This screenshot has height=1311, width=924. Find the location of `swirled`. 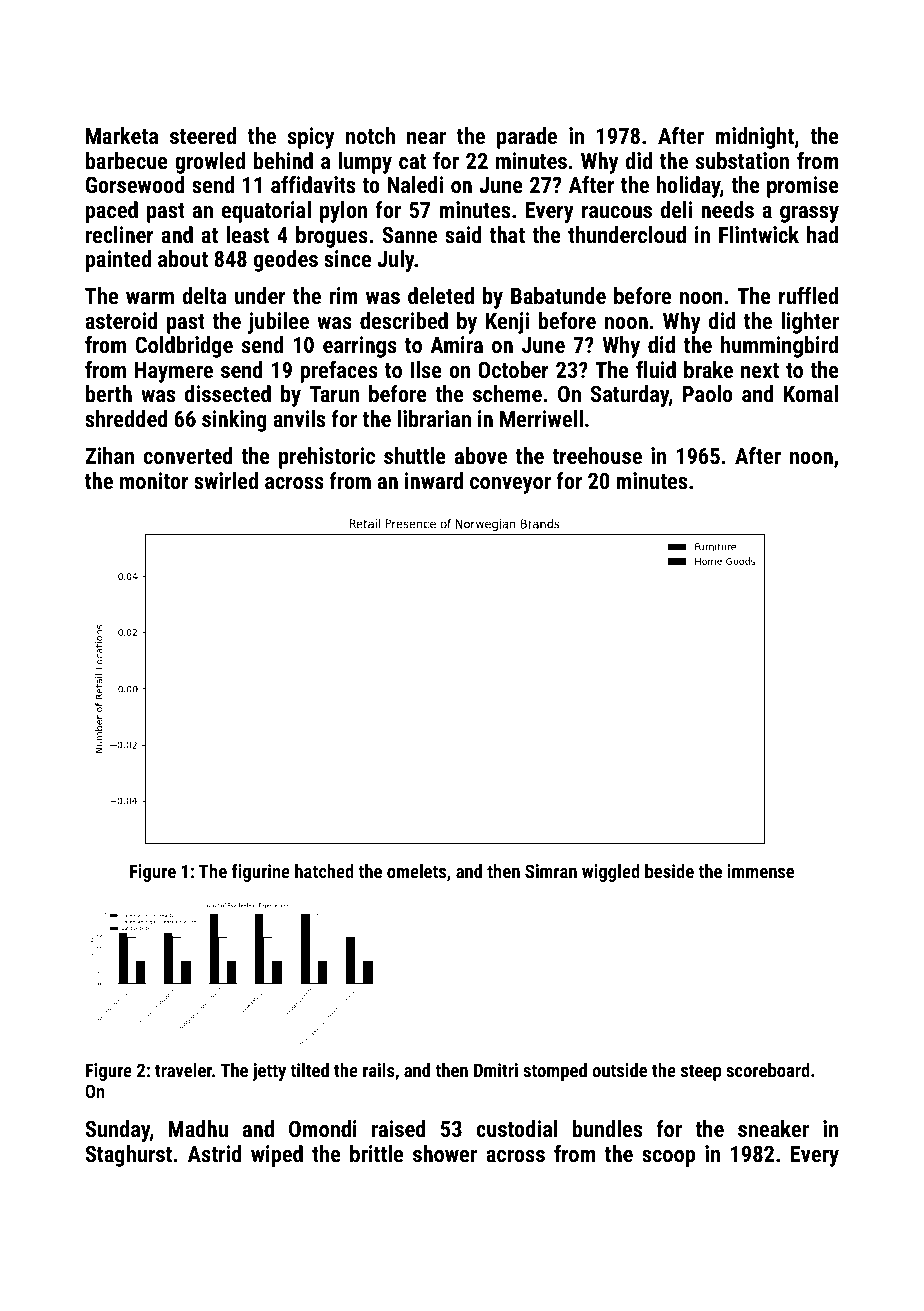

swirled is located at coordinates (226, 480).
